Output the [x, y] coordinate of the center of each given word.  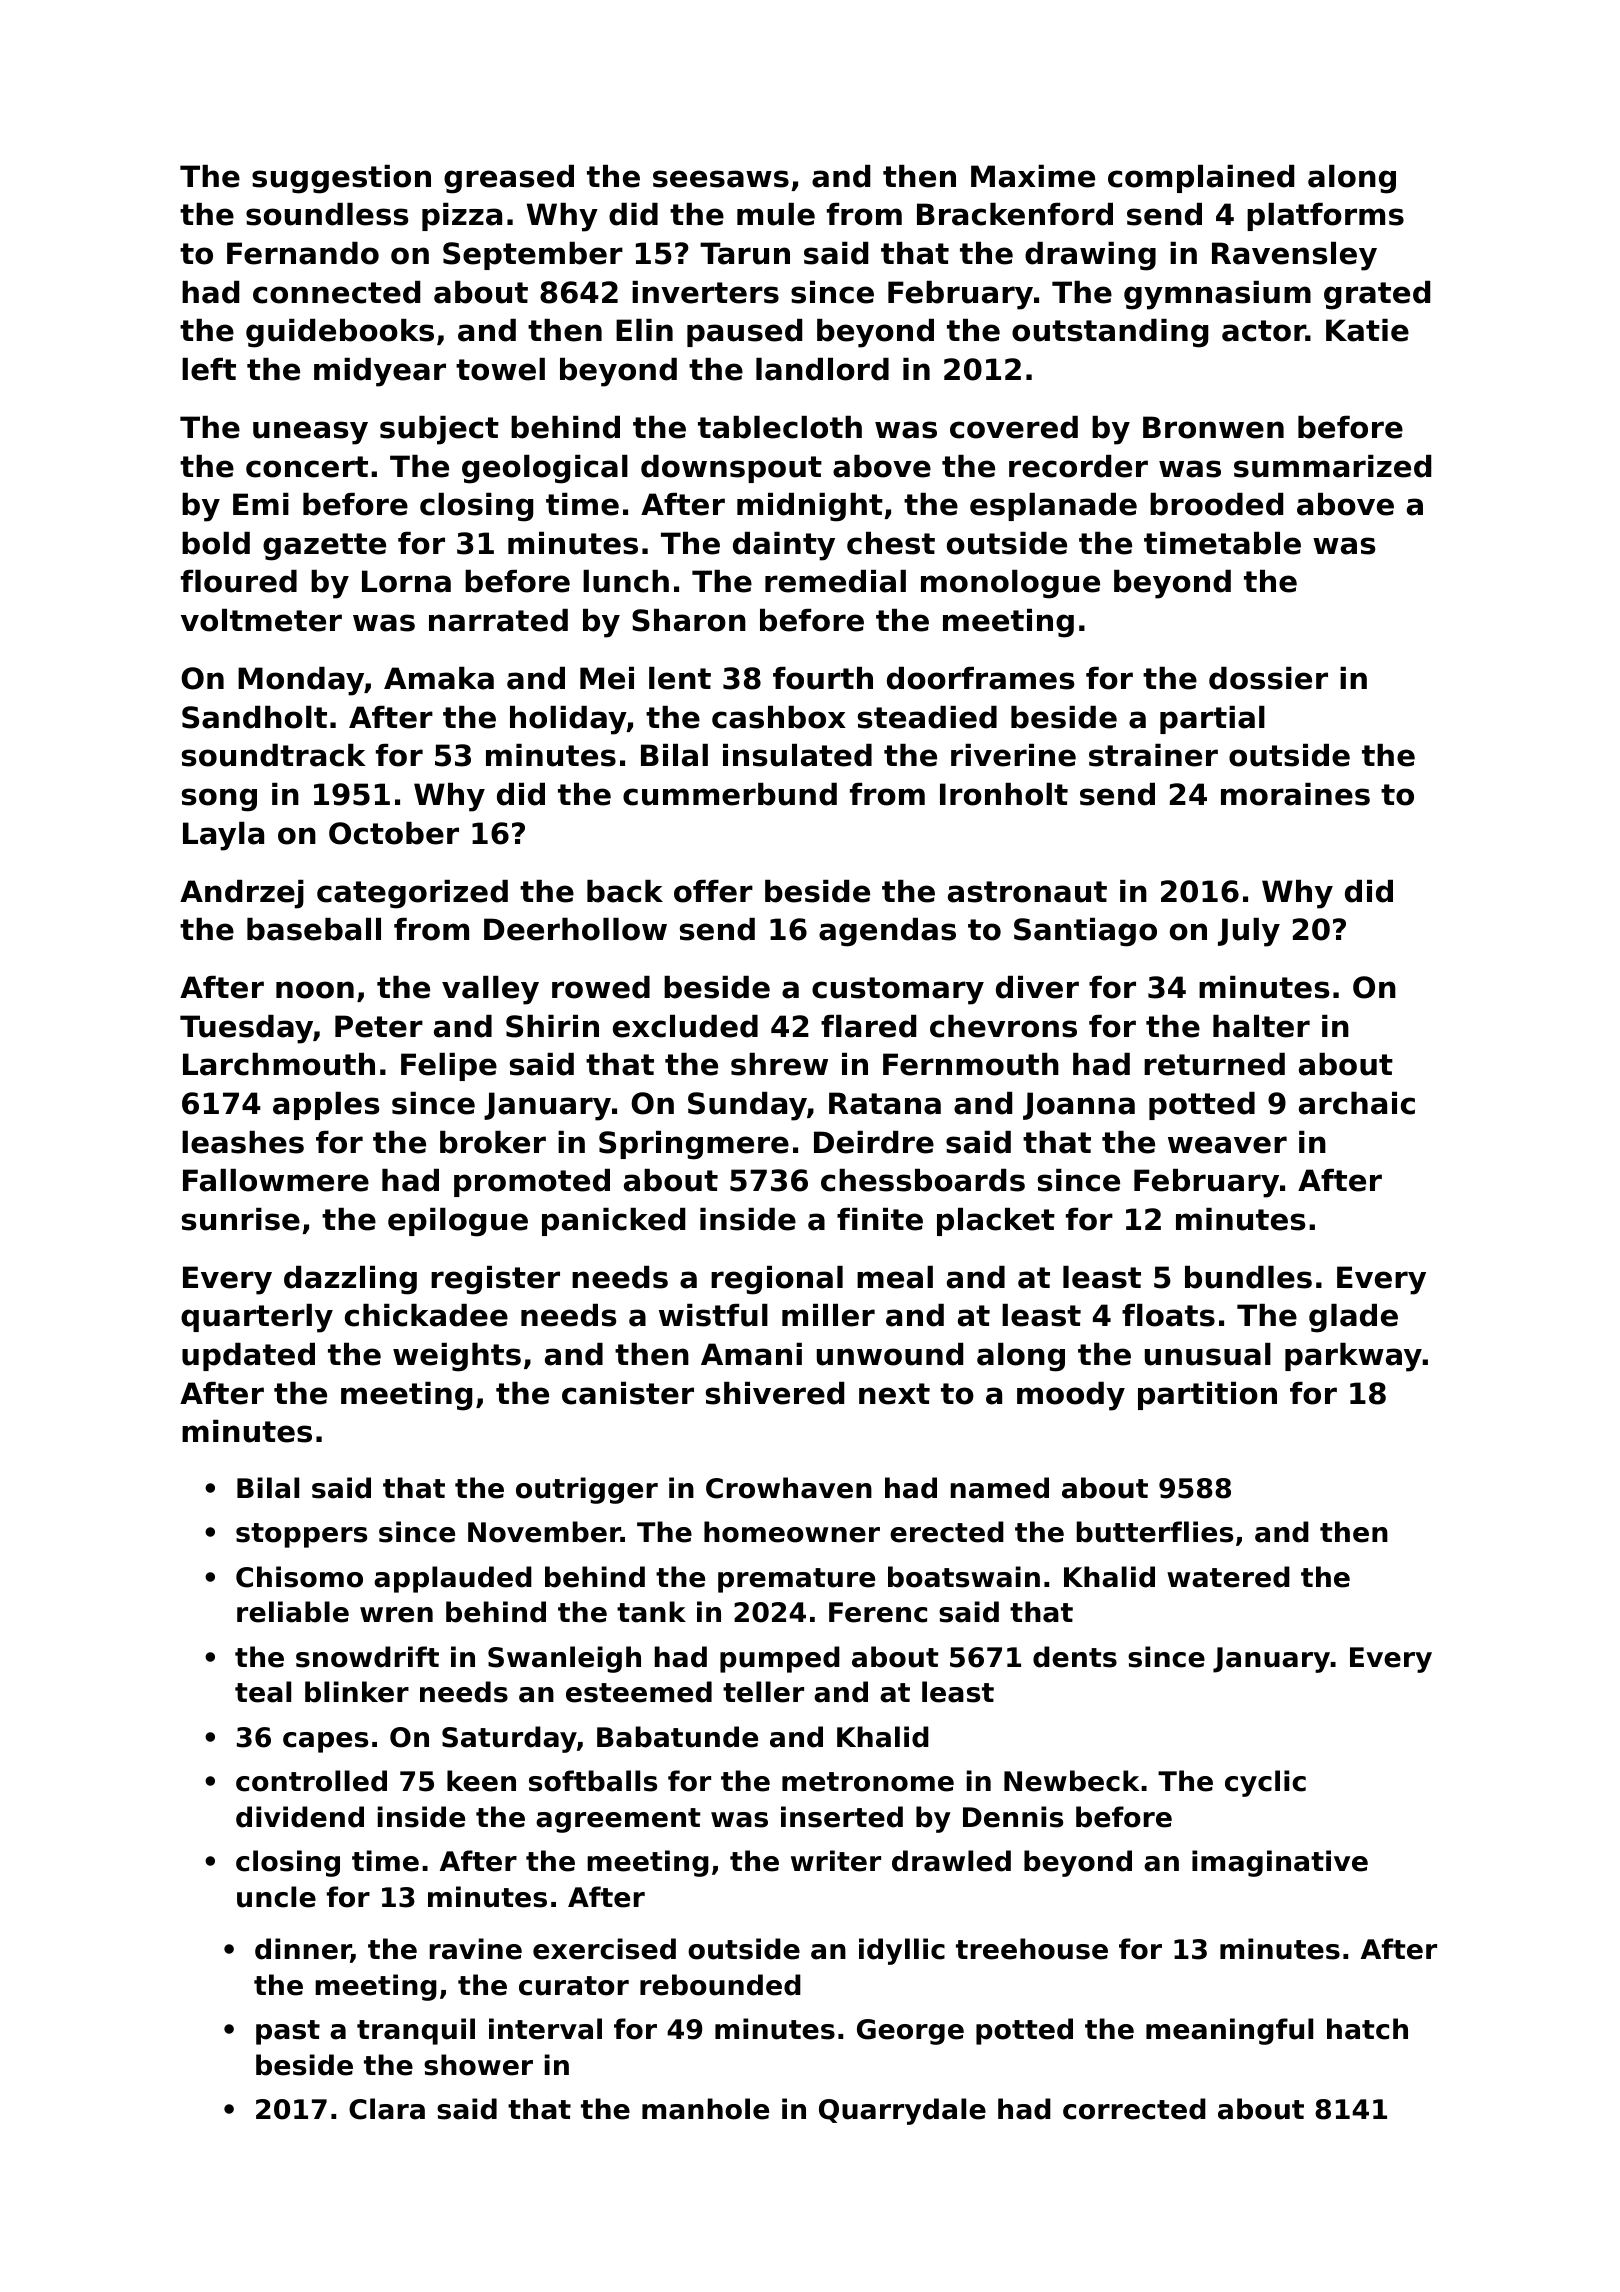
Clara [387, 2109]
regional [777, 1280]
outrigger [587, 1490]
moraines [1295, 794]
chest [891, 543]
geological [545, 469]
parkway [1353, 1357]
